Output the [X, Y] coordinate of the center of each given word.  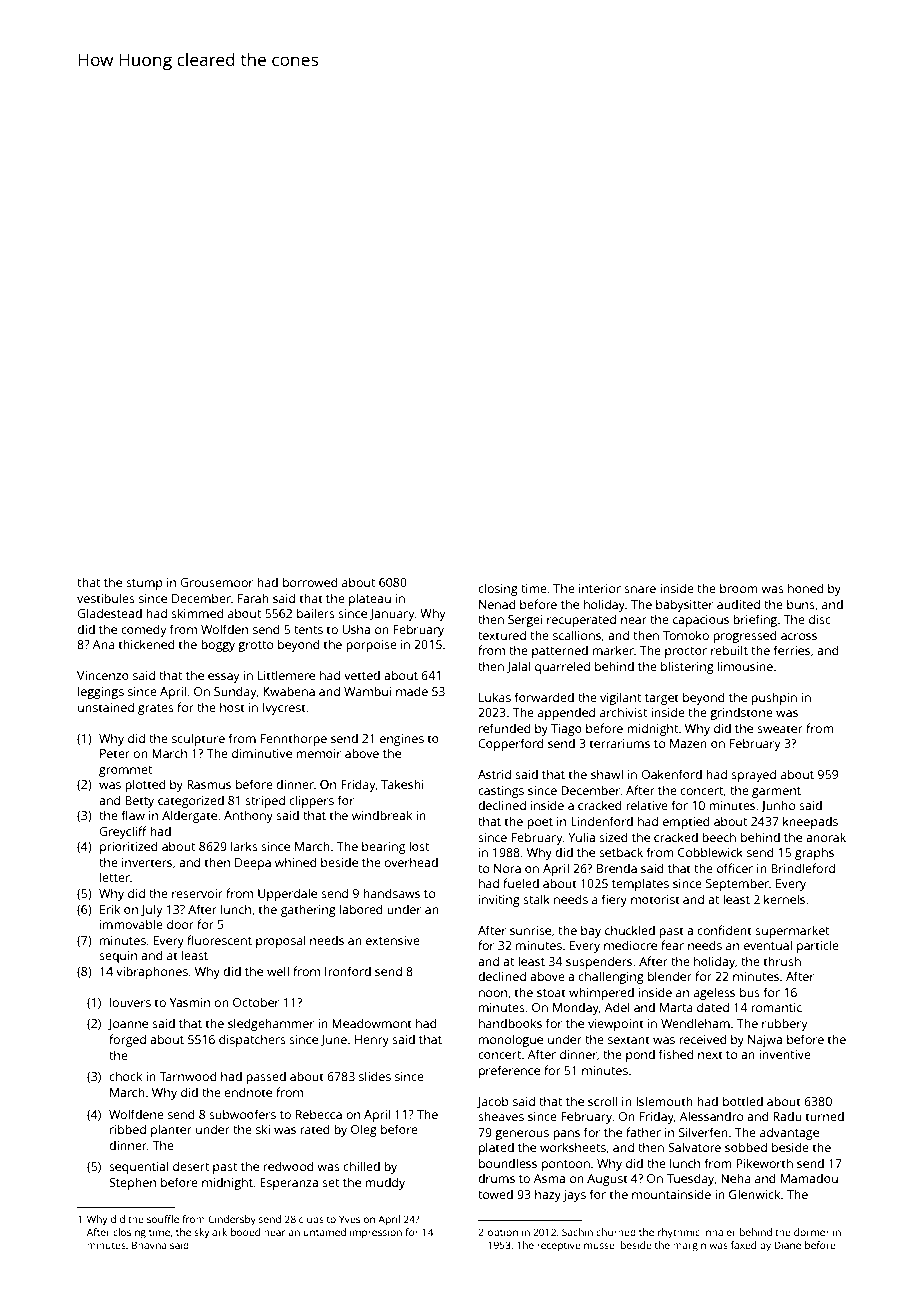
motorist [655, 899]
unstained [106, 707]
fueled [521, 883]
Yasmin [190, 1002]
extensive [393, 940]
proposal [280, 941]
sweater [780, 729]
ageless [714, 993]
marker [613, 650]
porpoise [371, 646]
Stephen [132, 1183]
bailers [316, 613]
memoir [318, 753]
